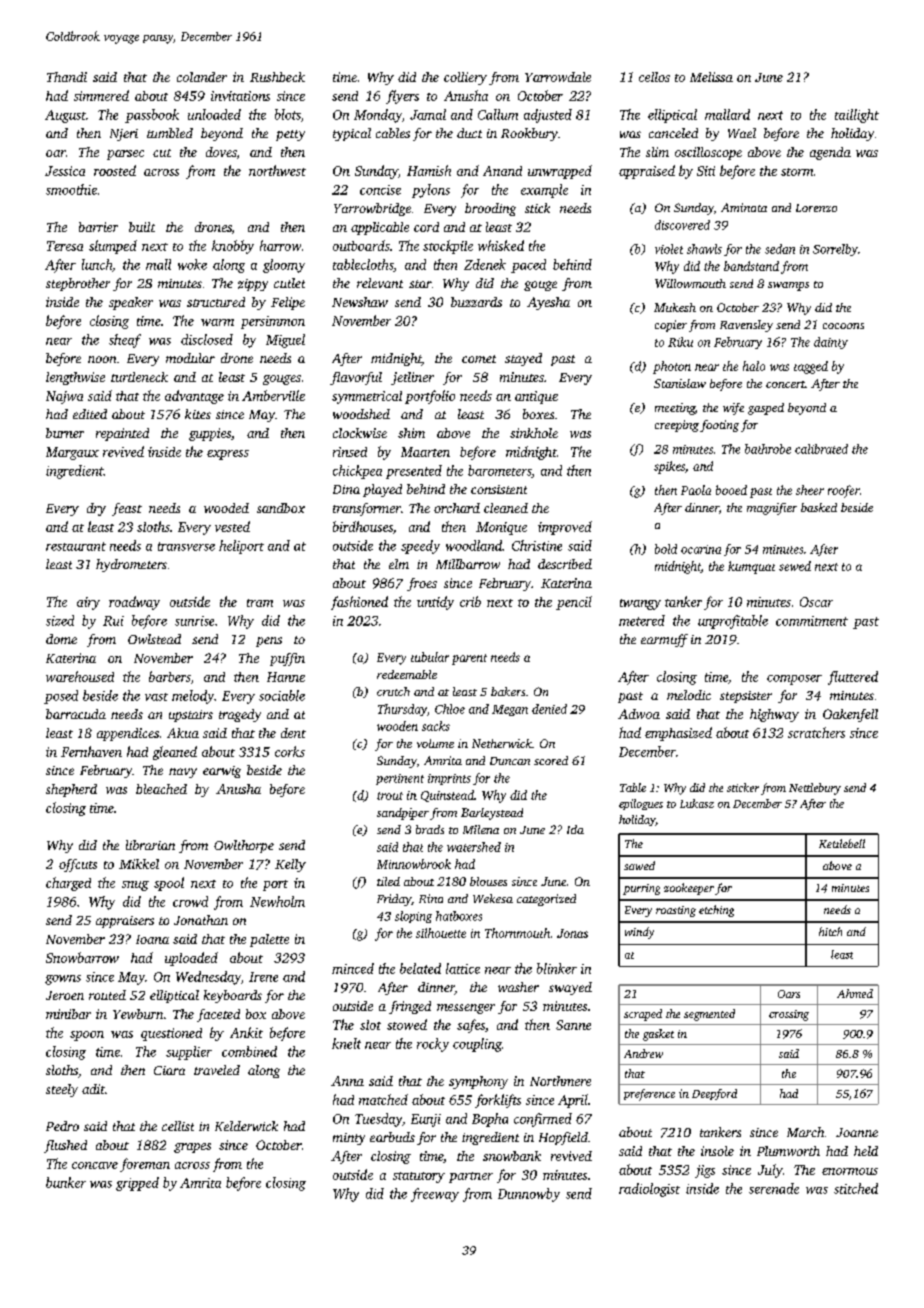 This screenshot has width=924, height=1308. I want to click on gripped, so click(137, 1184).
